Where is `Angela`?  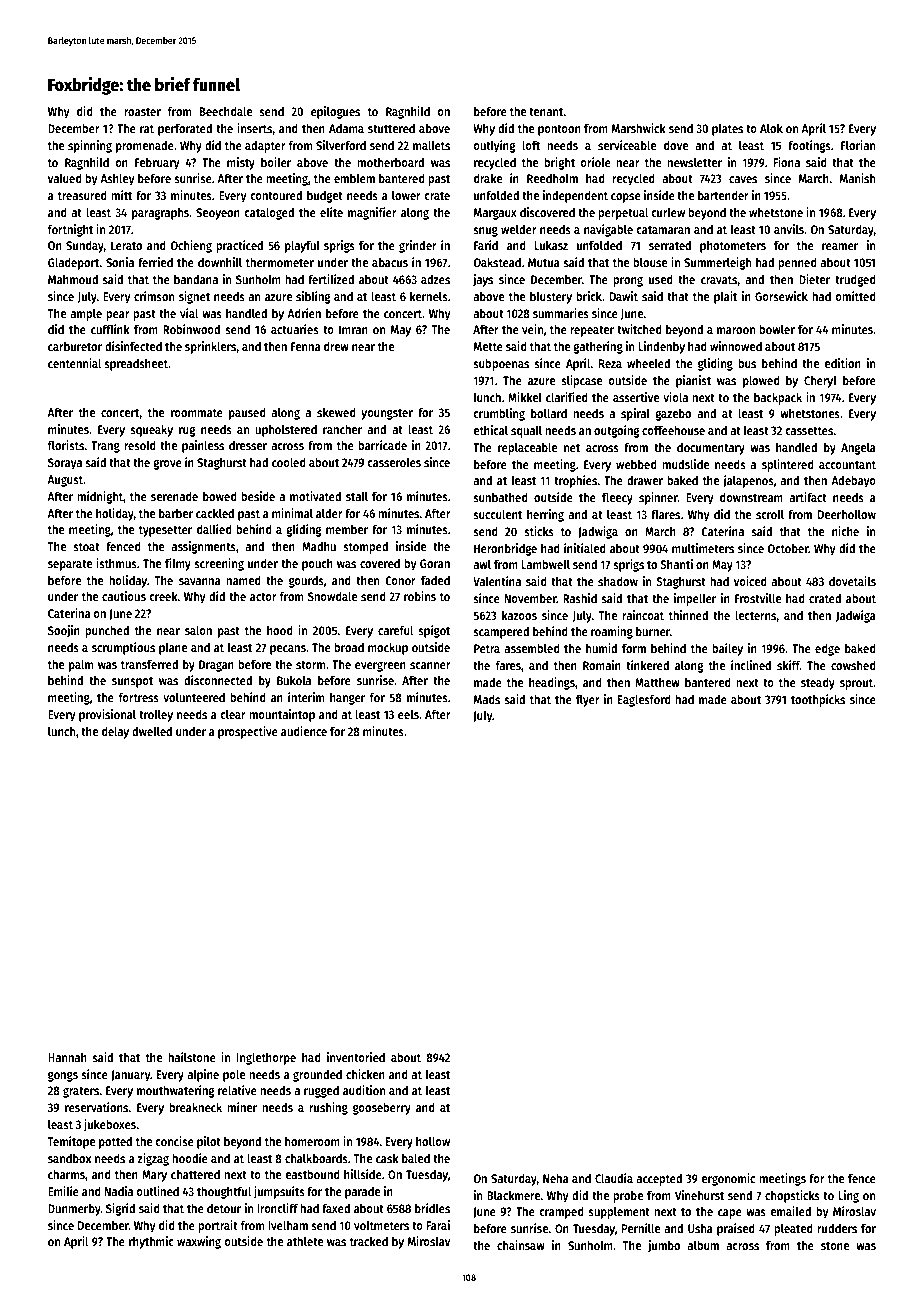 Angela is located at coordinates (858, 448).
